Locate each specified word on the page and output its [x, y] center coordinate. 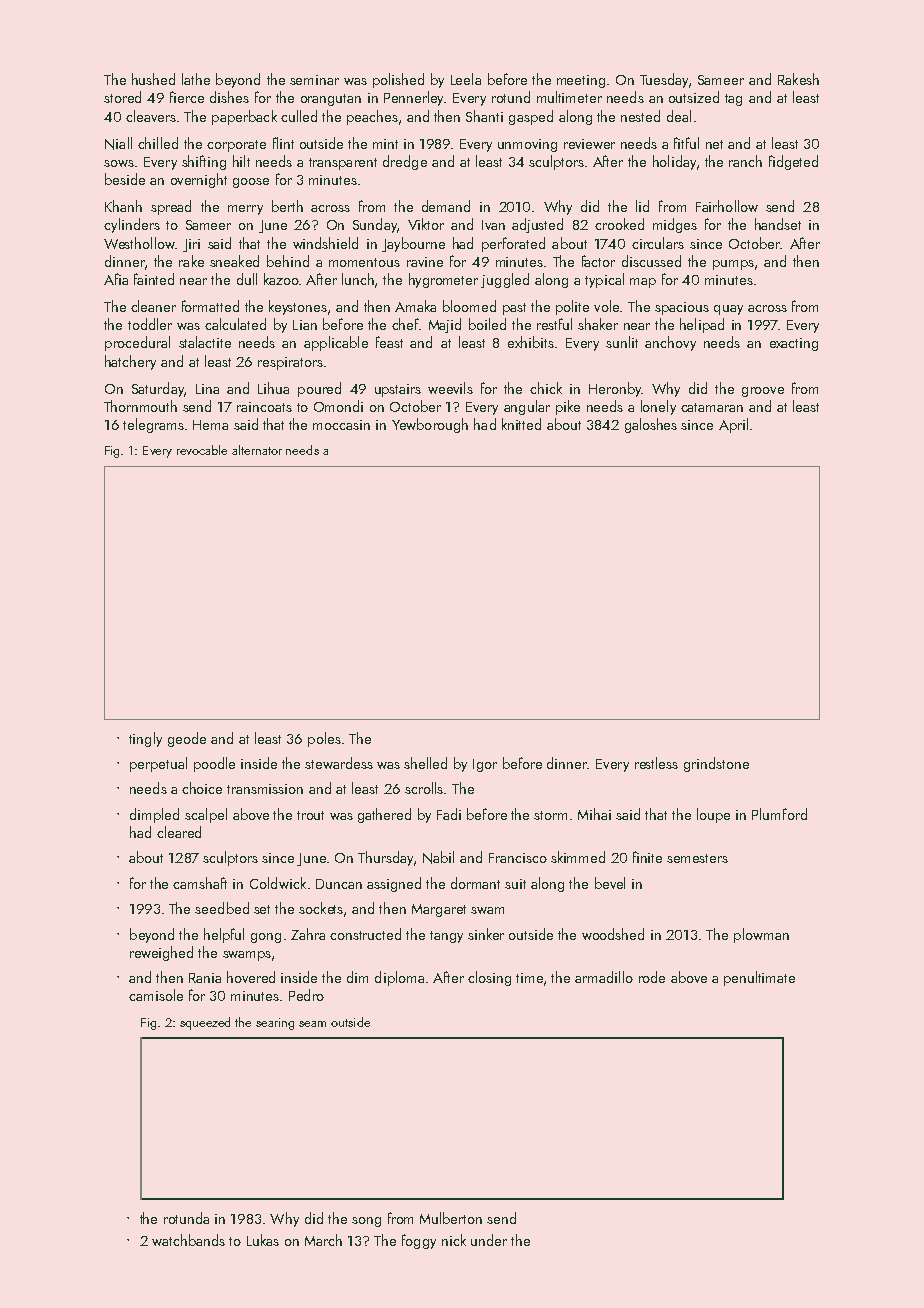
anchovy [670, 343]
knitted [521, 424]
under [489, 1240]
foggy [419, 1241]
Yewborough [430, 425]
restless [656, 763]
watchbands [188, 1240]
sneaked [234, 261]
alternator [257, 450]
